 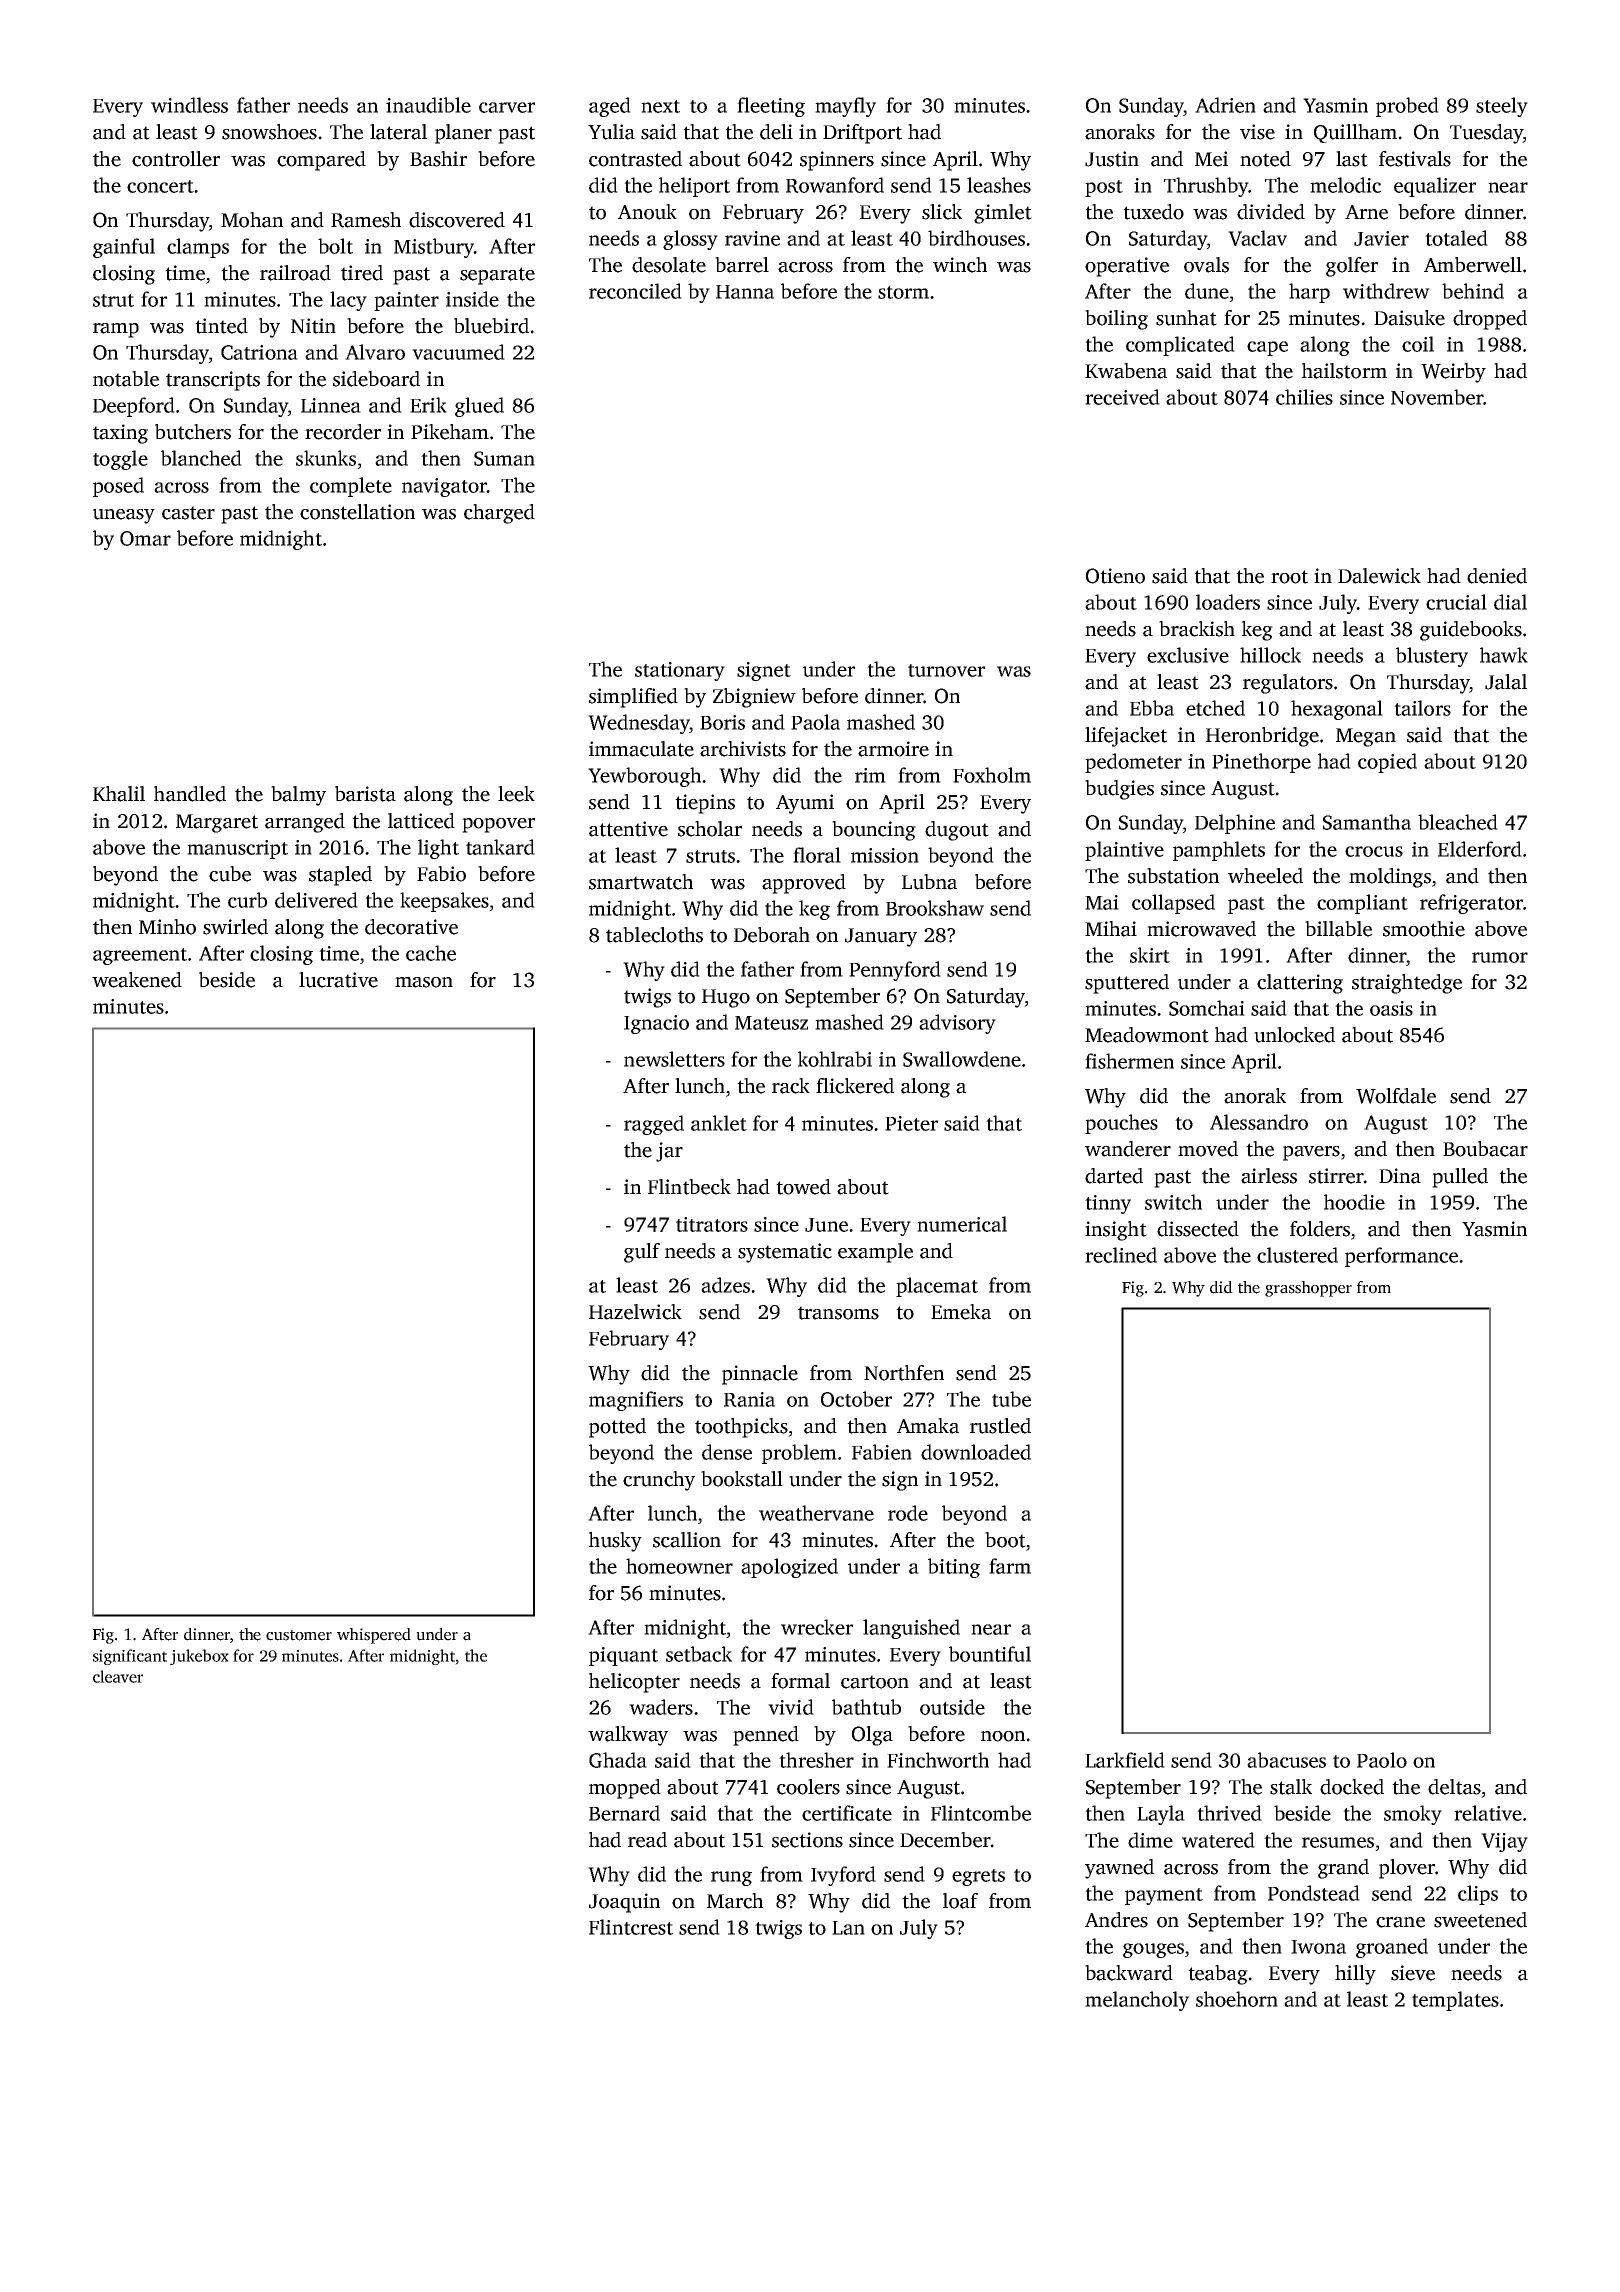 What do you see at coordinates (1257, 132) in the screenshot?
I see `vise` at bounding box center [1257, 132].
